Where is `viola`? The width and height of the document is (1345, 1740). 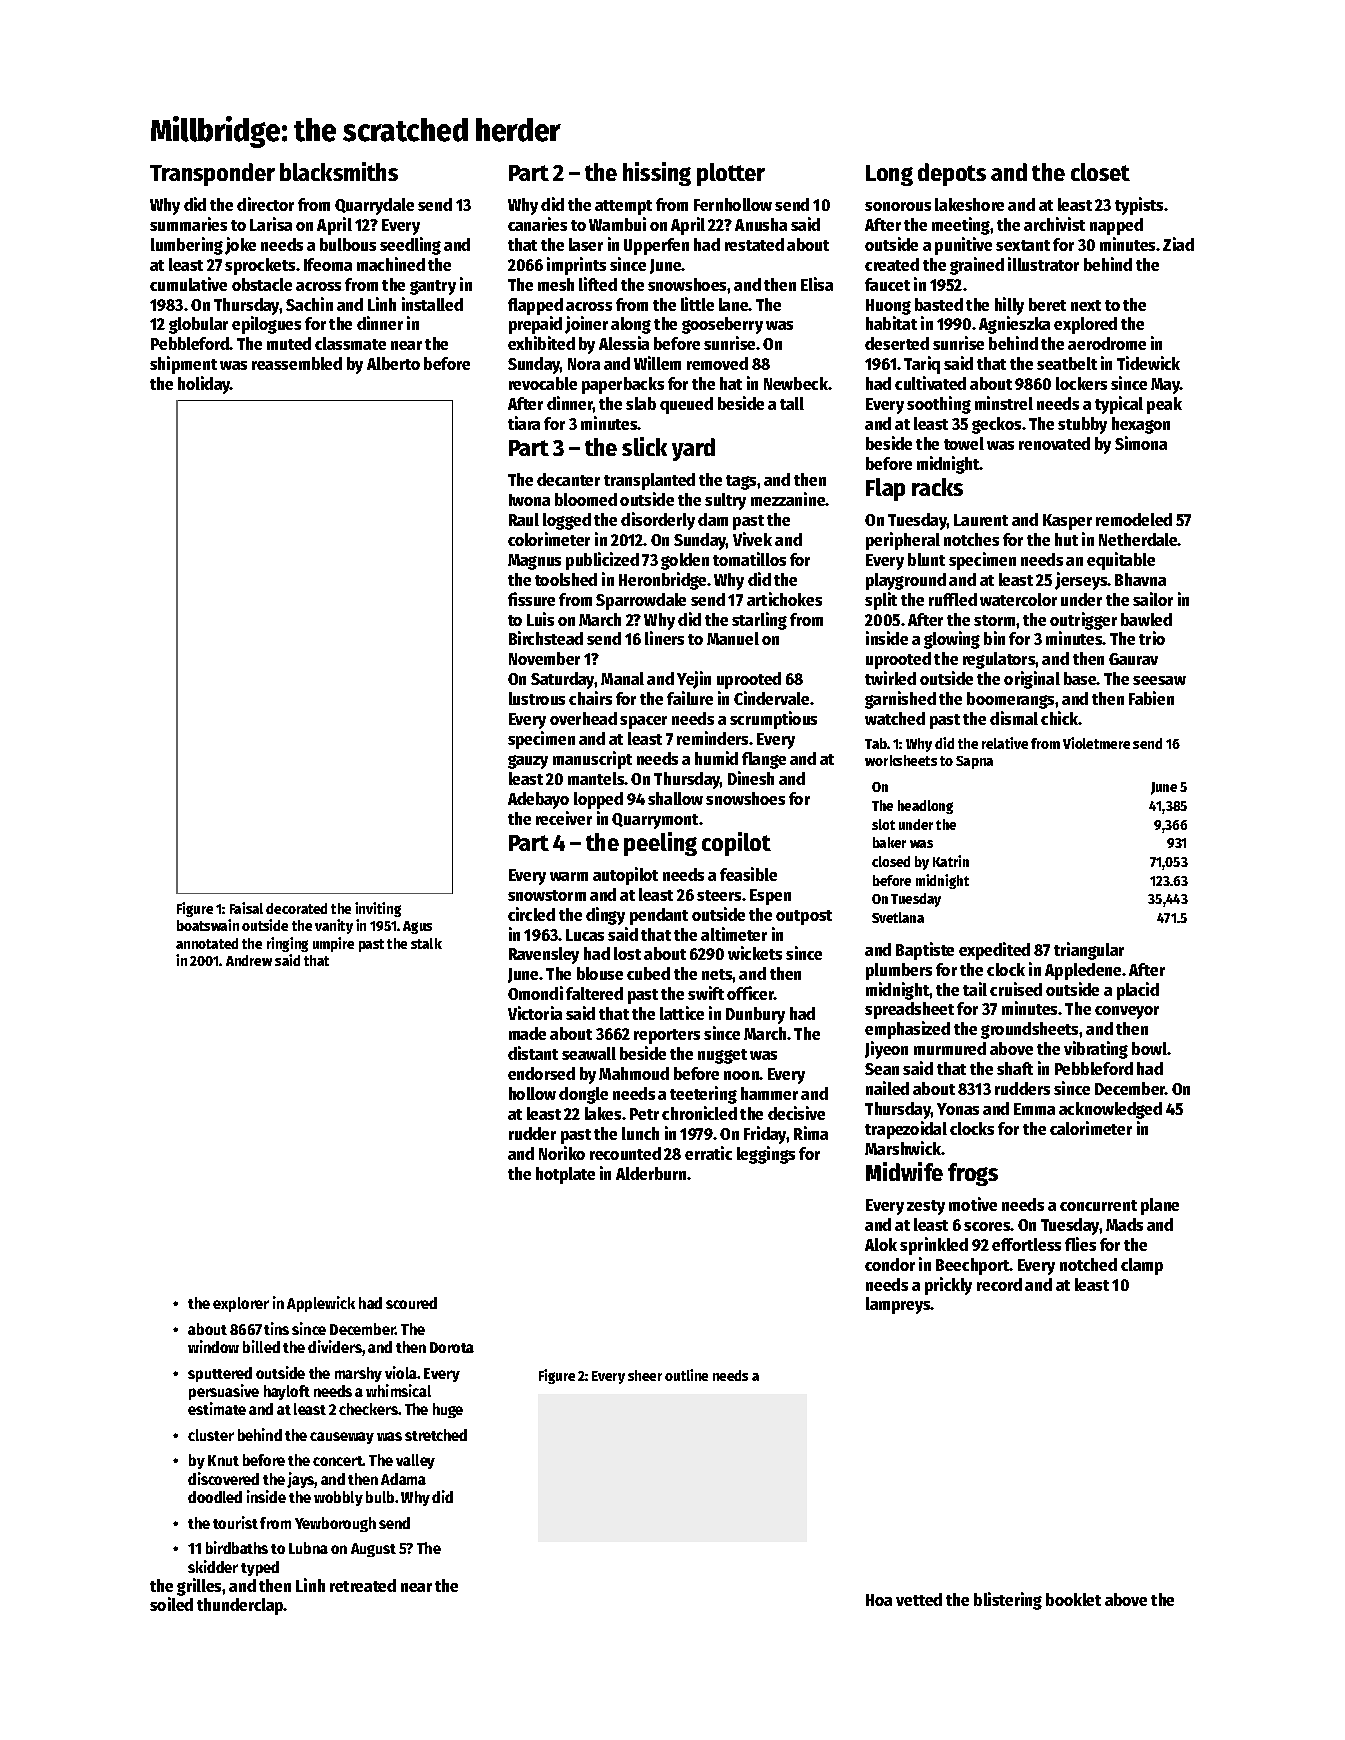
viola is located at coordinates (401, 1372).
